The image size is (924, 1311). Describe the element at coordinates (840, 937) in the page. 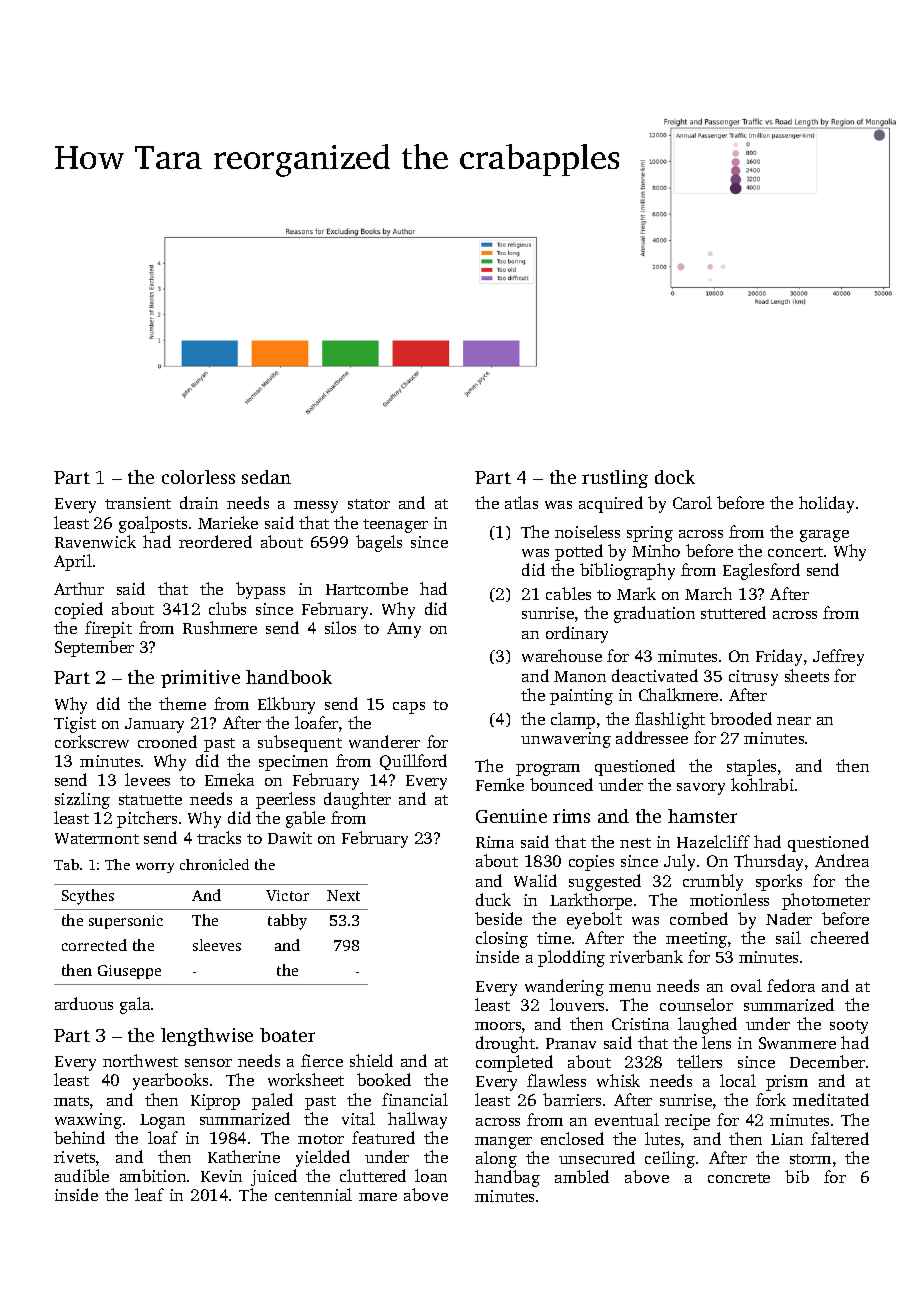

I see `cheered` at that location.
